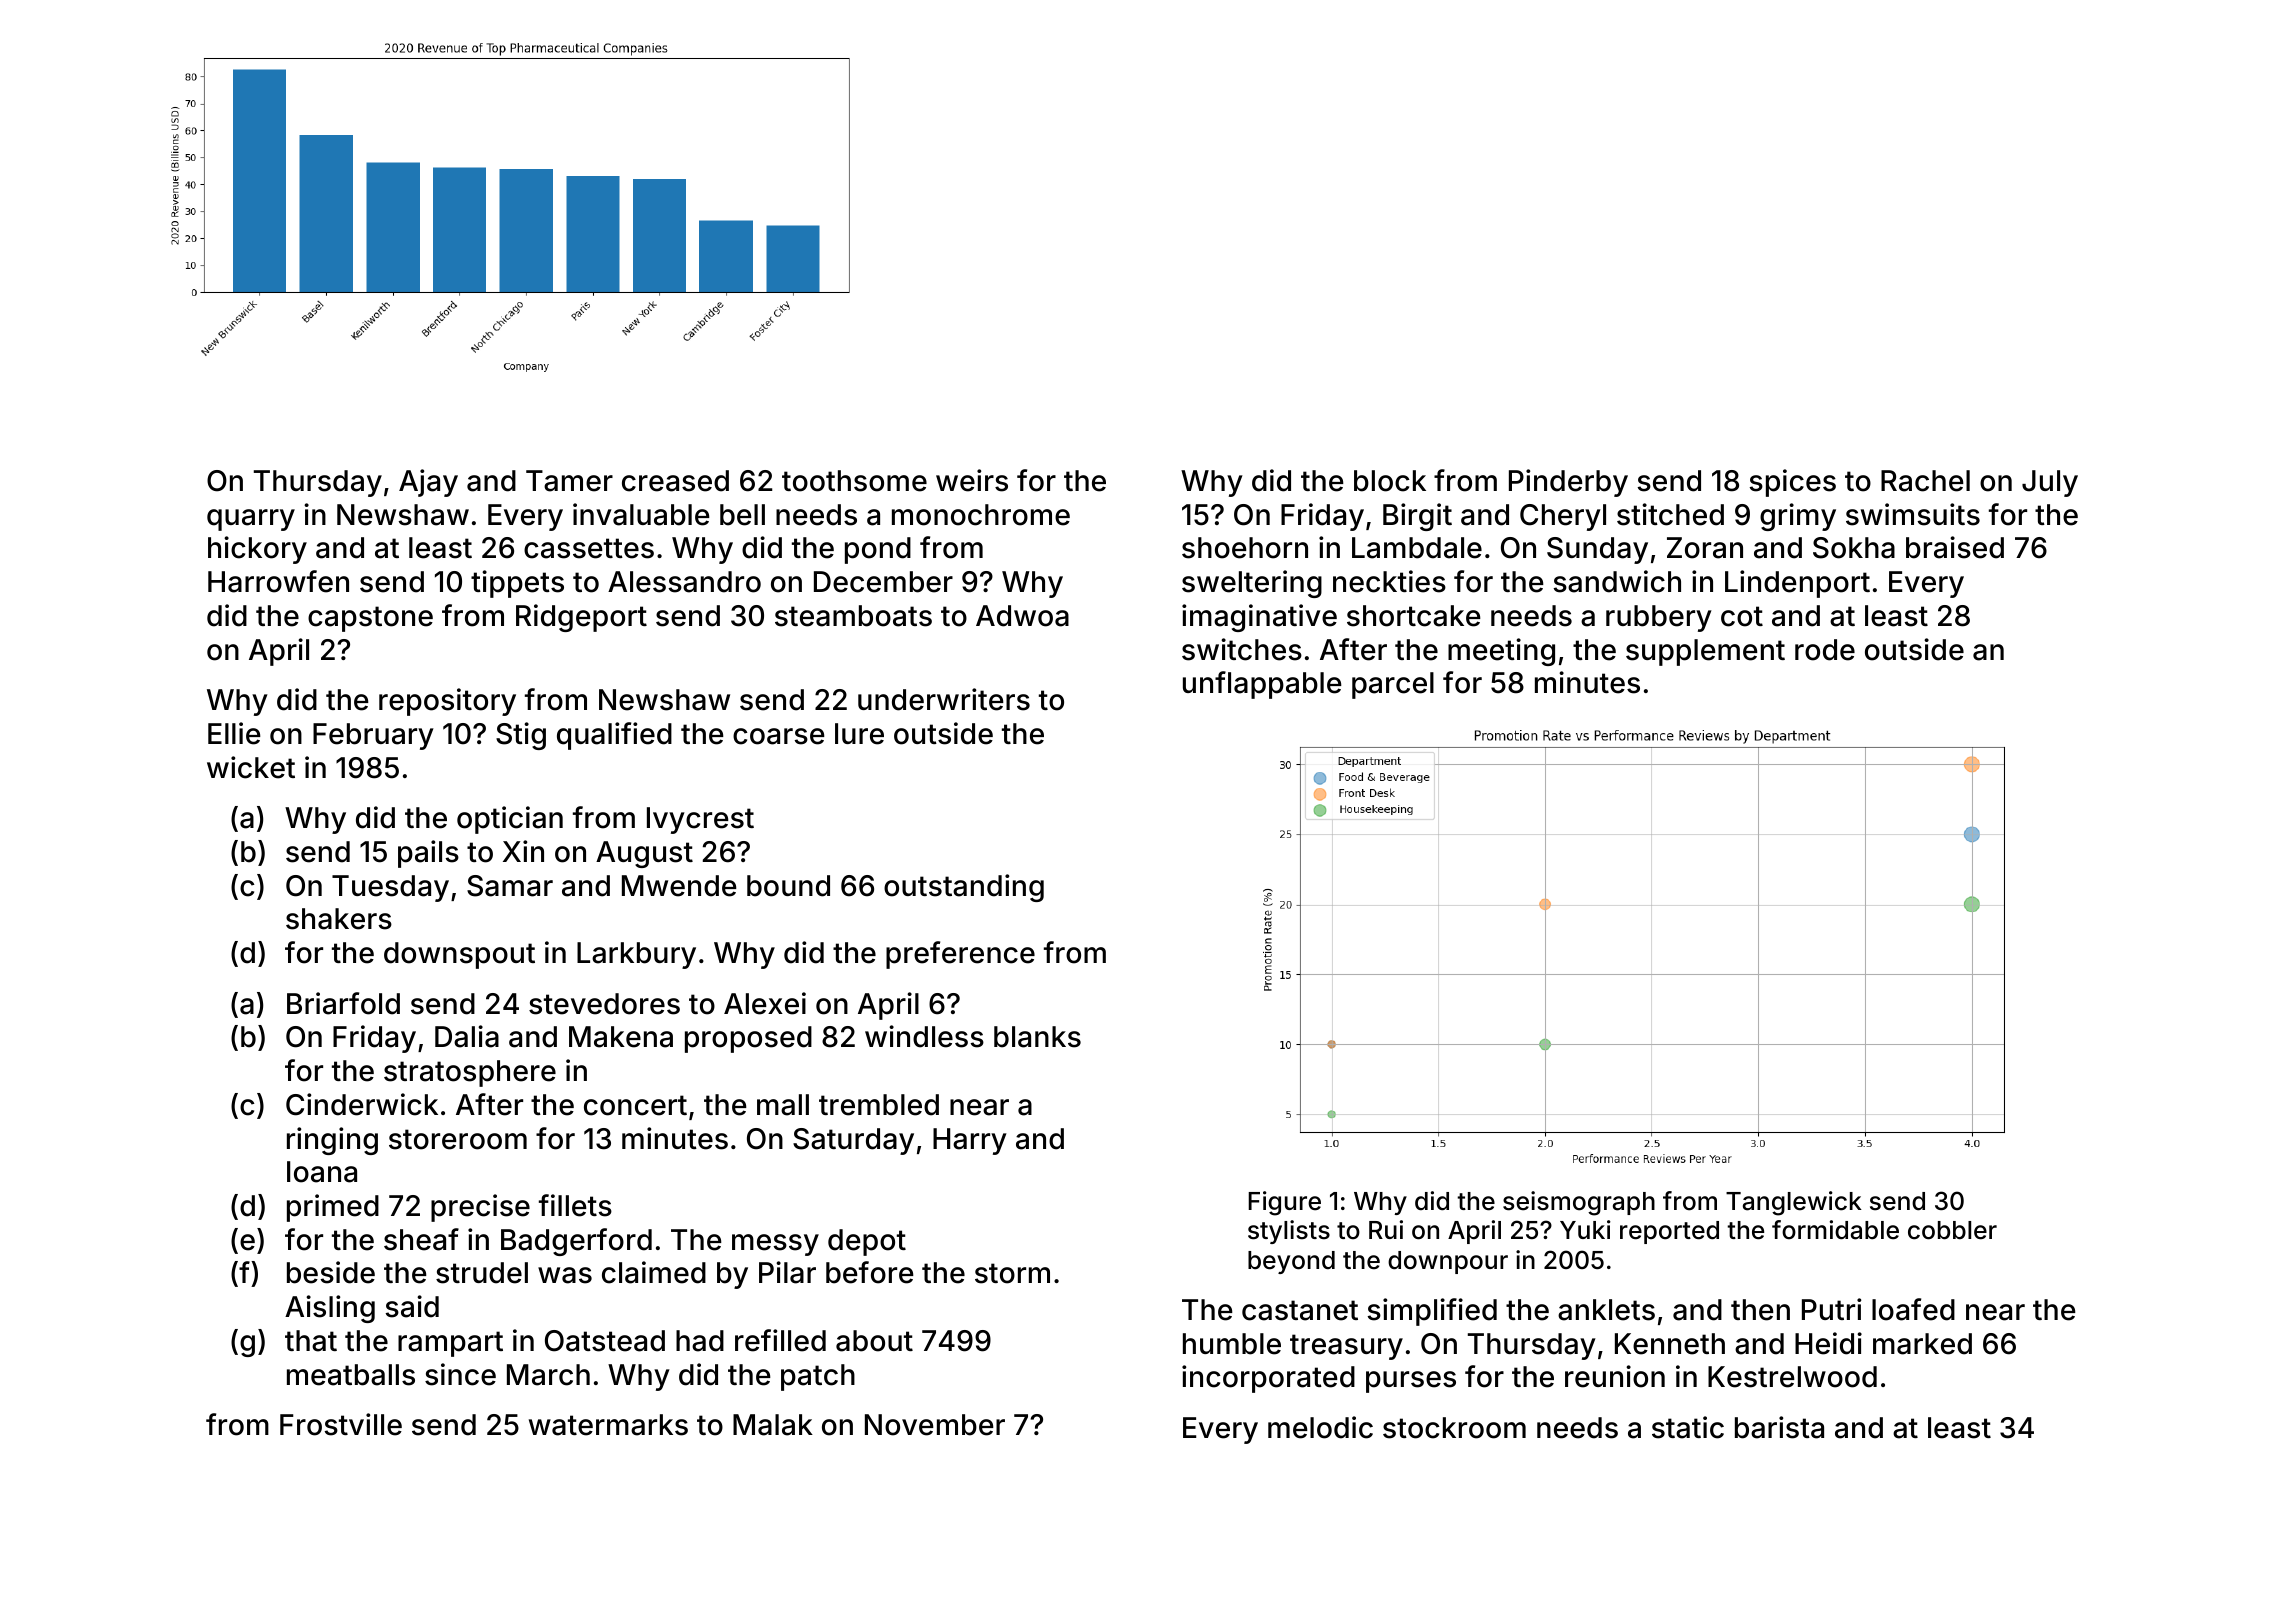 This screenshot has width=2292, height=1620. What do you see at coordinates (1794, 1203) in the screenshot?
I see `Tanglewick` at bounding box center [1794, 1203].
